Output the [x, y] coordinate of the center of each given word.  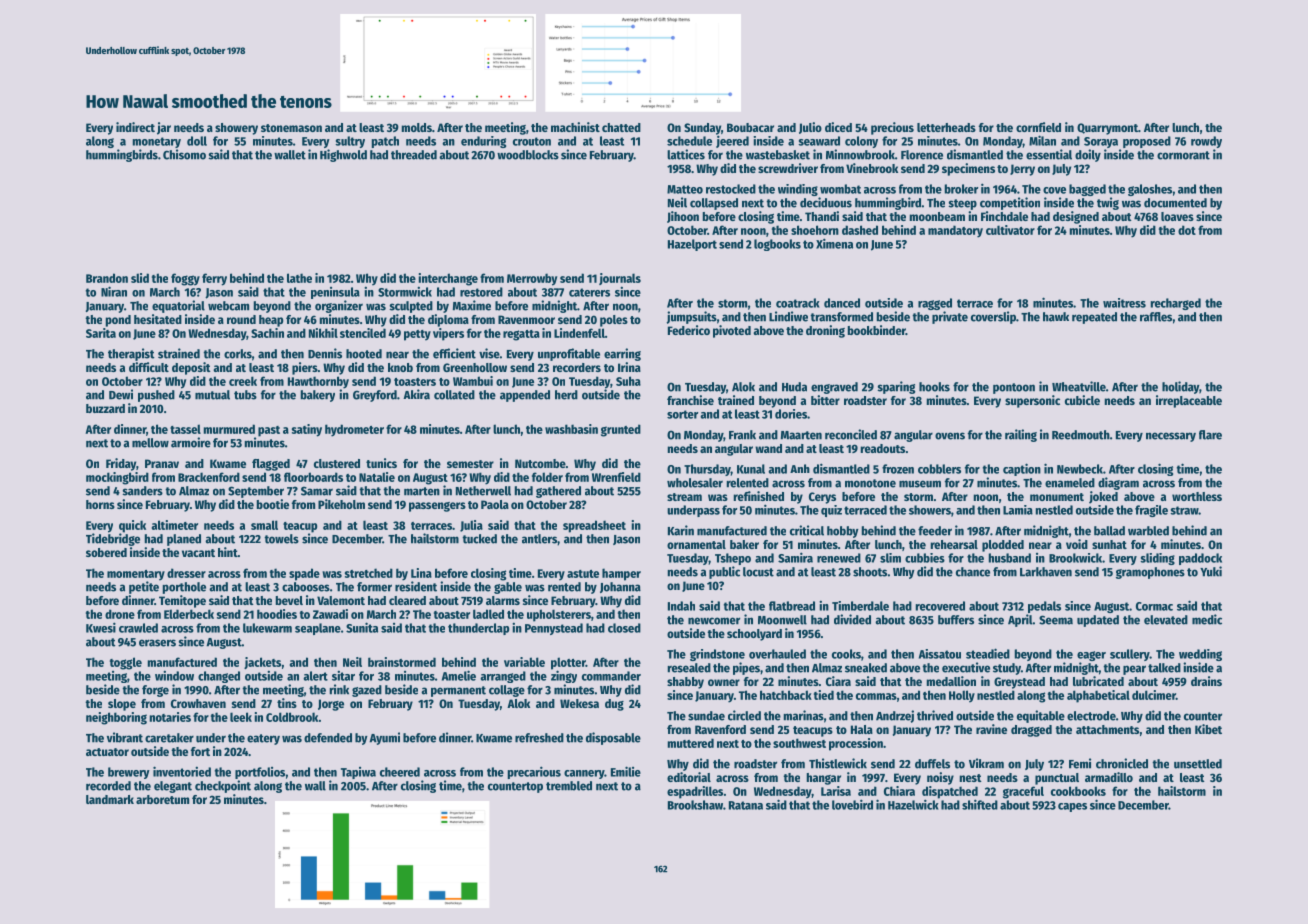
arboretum [162, 799]
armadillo [1109, 777]
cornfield [1038, 127]
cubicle [1082, 400]
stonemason [291, 128]
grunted [621, 430]
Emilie [626, 771]
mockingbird [117, 478]
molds [417, 127]
